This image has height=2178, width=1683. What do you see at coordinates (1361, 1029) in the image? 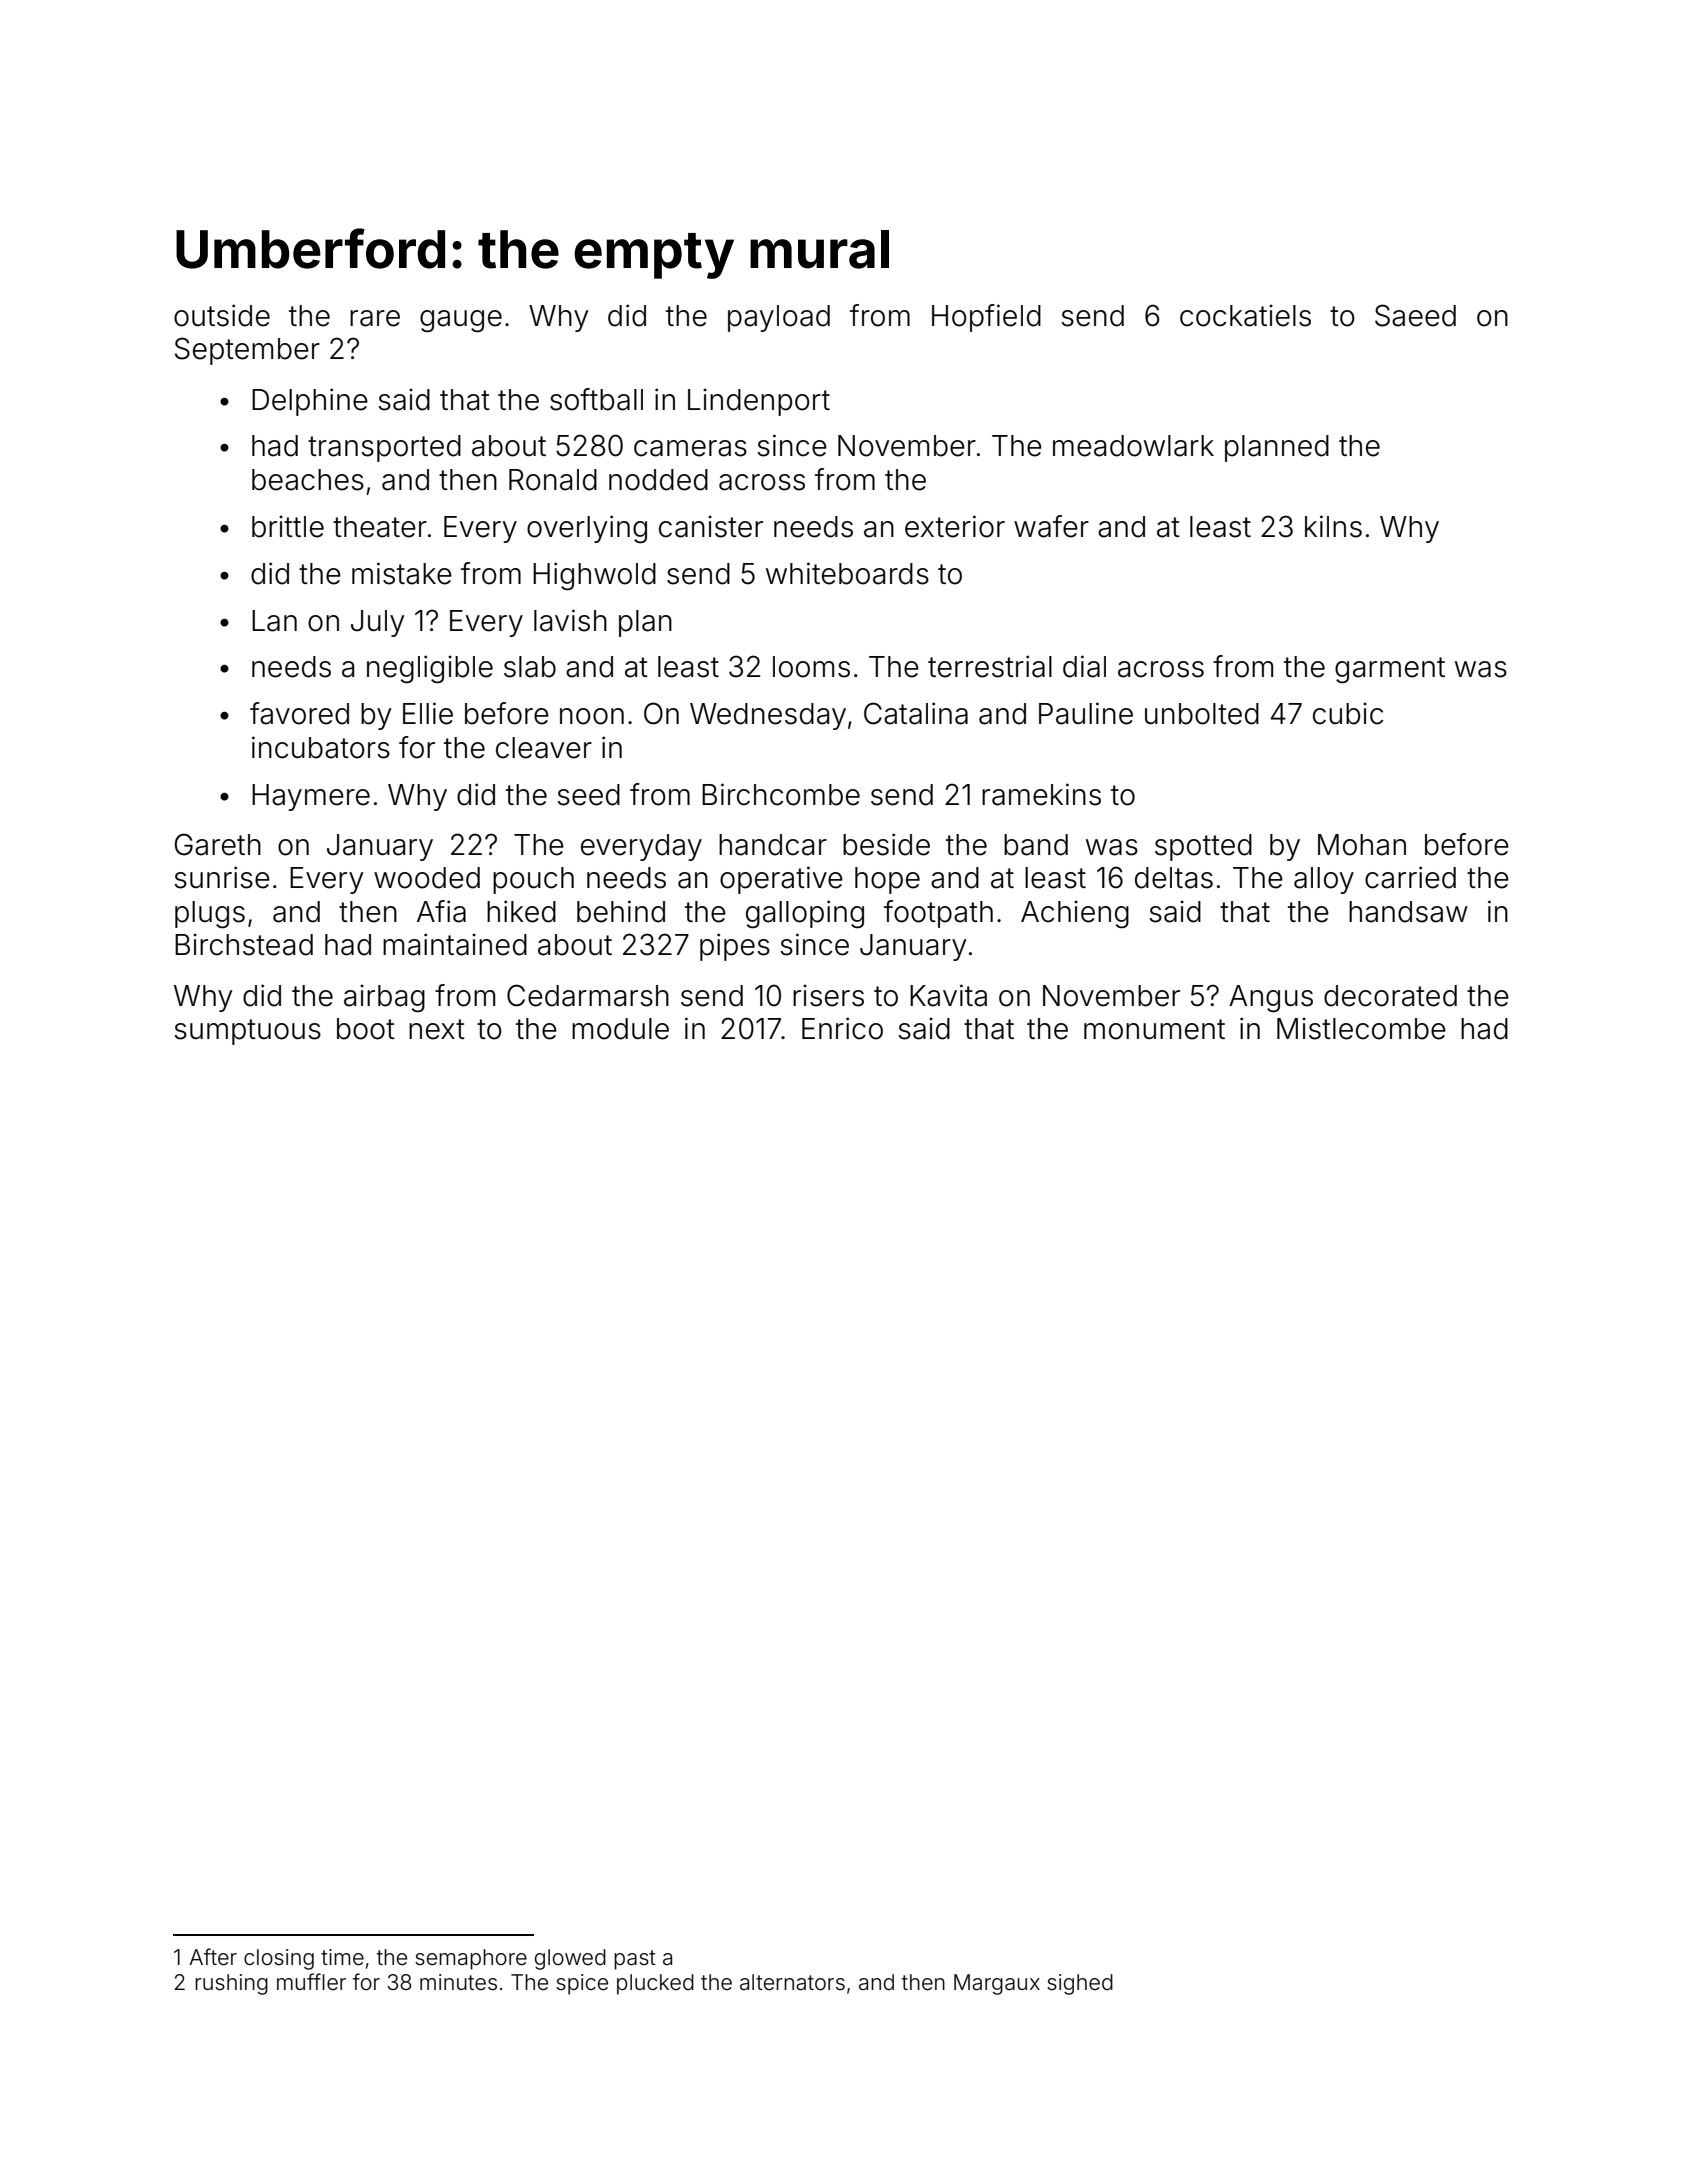
I see `Mistlecombe` at bounding box center [1361, 1029].
